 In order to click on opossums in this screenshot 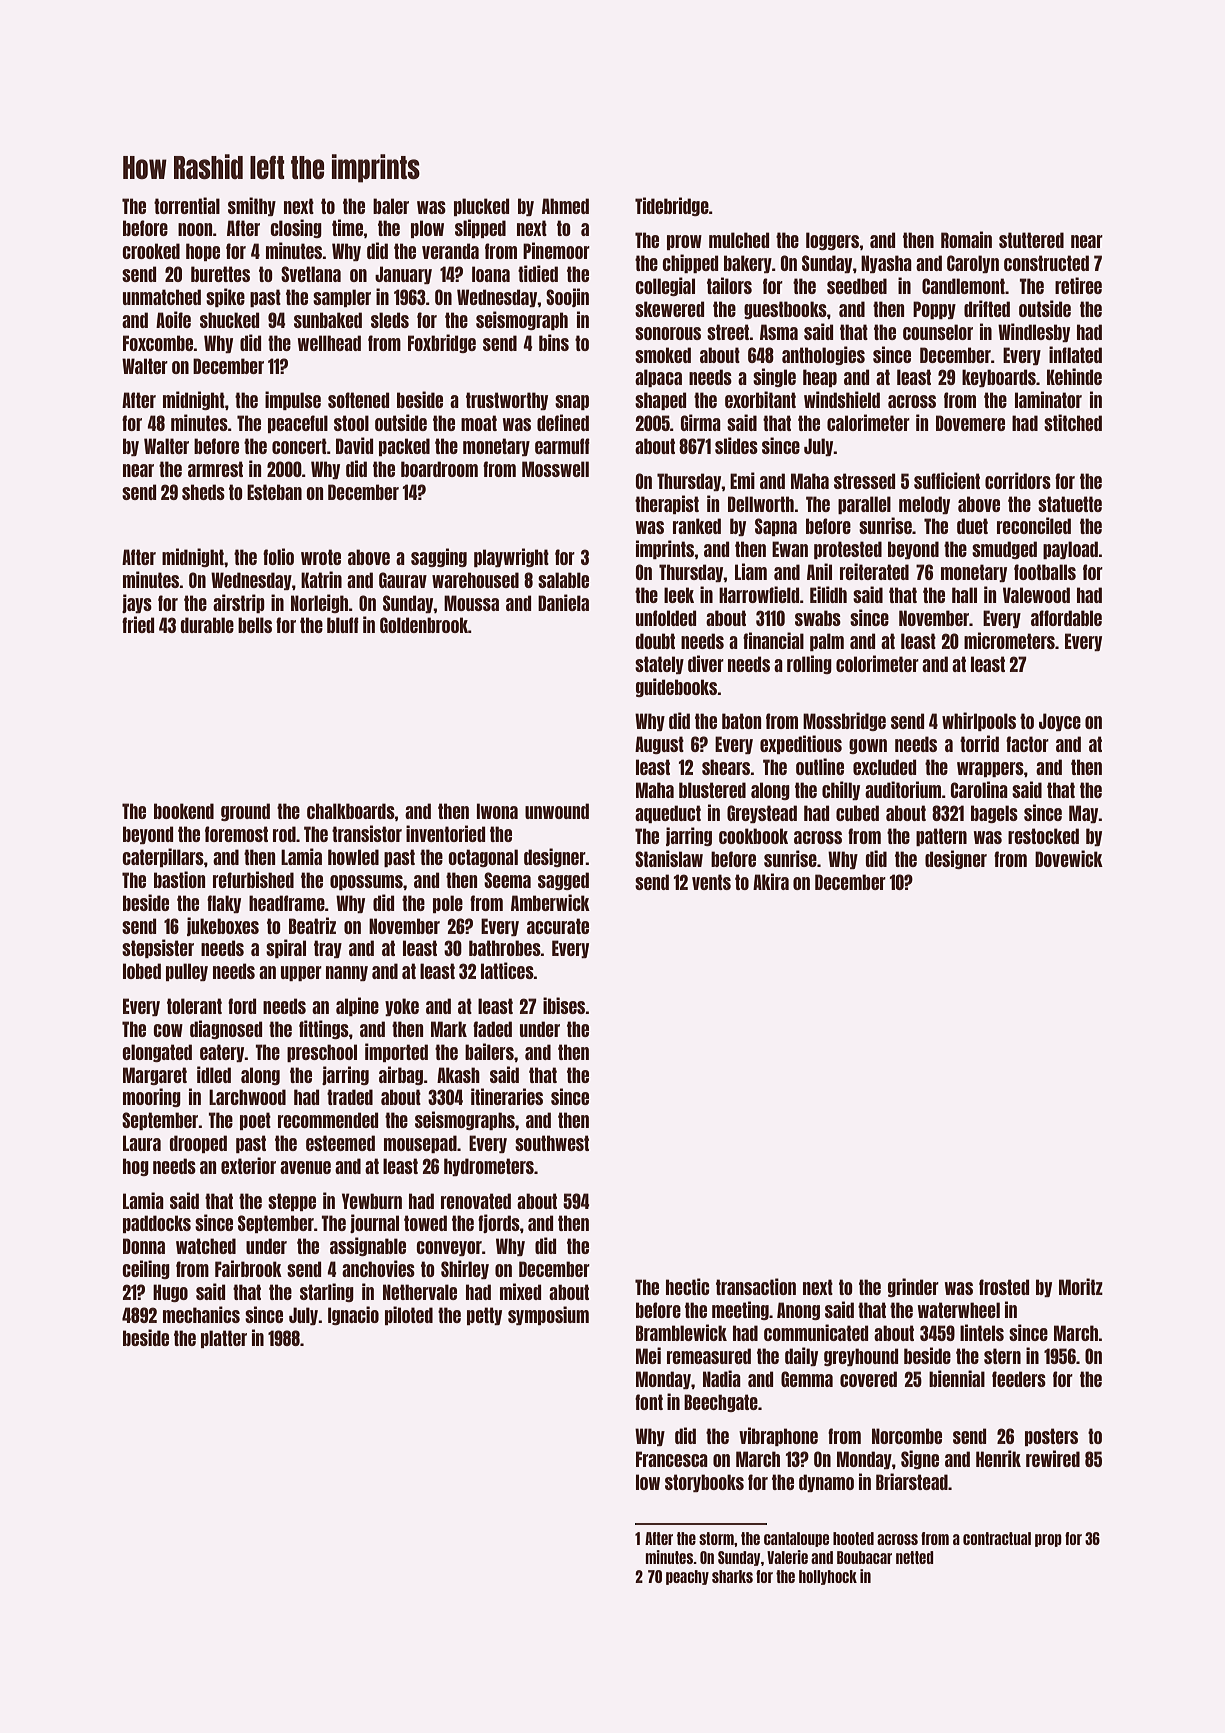, I will do `click(366, 882)`.
